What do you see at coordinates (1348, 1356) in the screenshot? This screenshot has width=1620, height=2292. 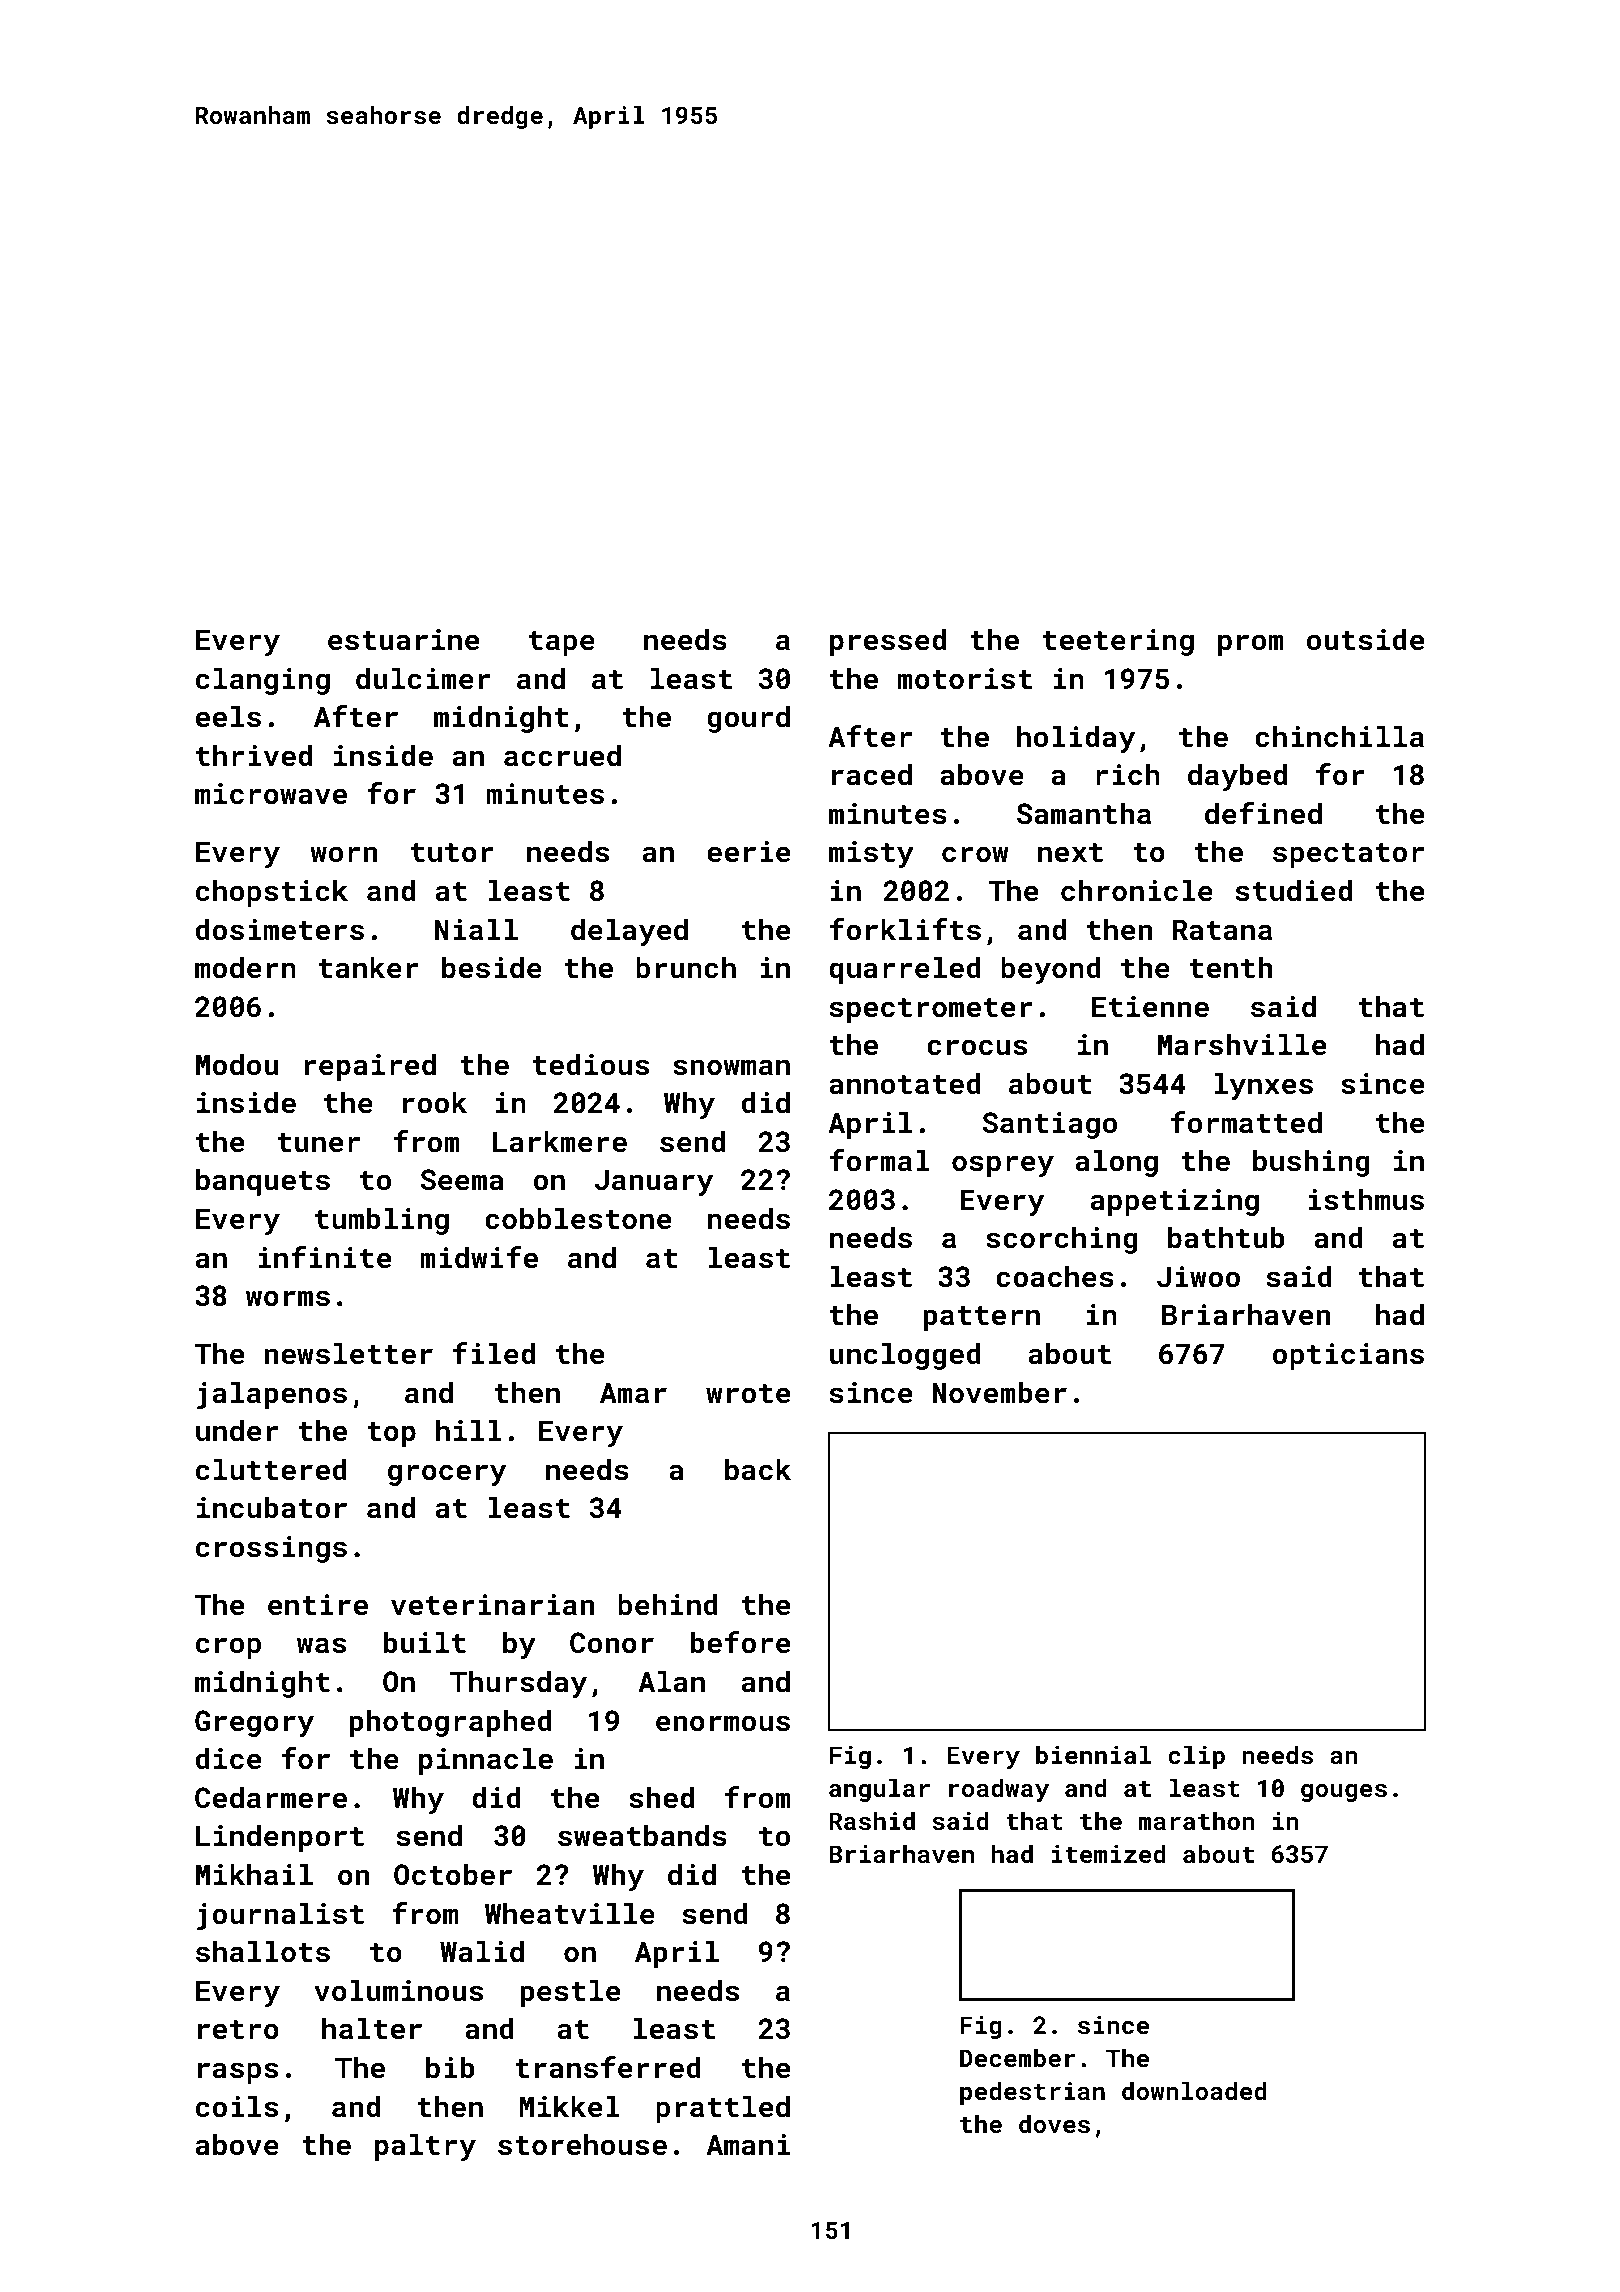 I see `opticians` at bounding box center [1348, 1356].
